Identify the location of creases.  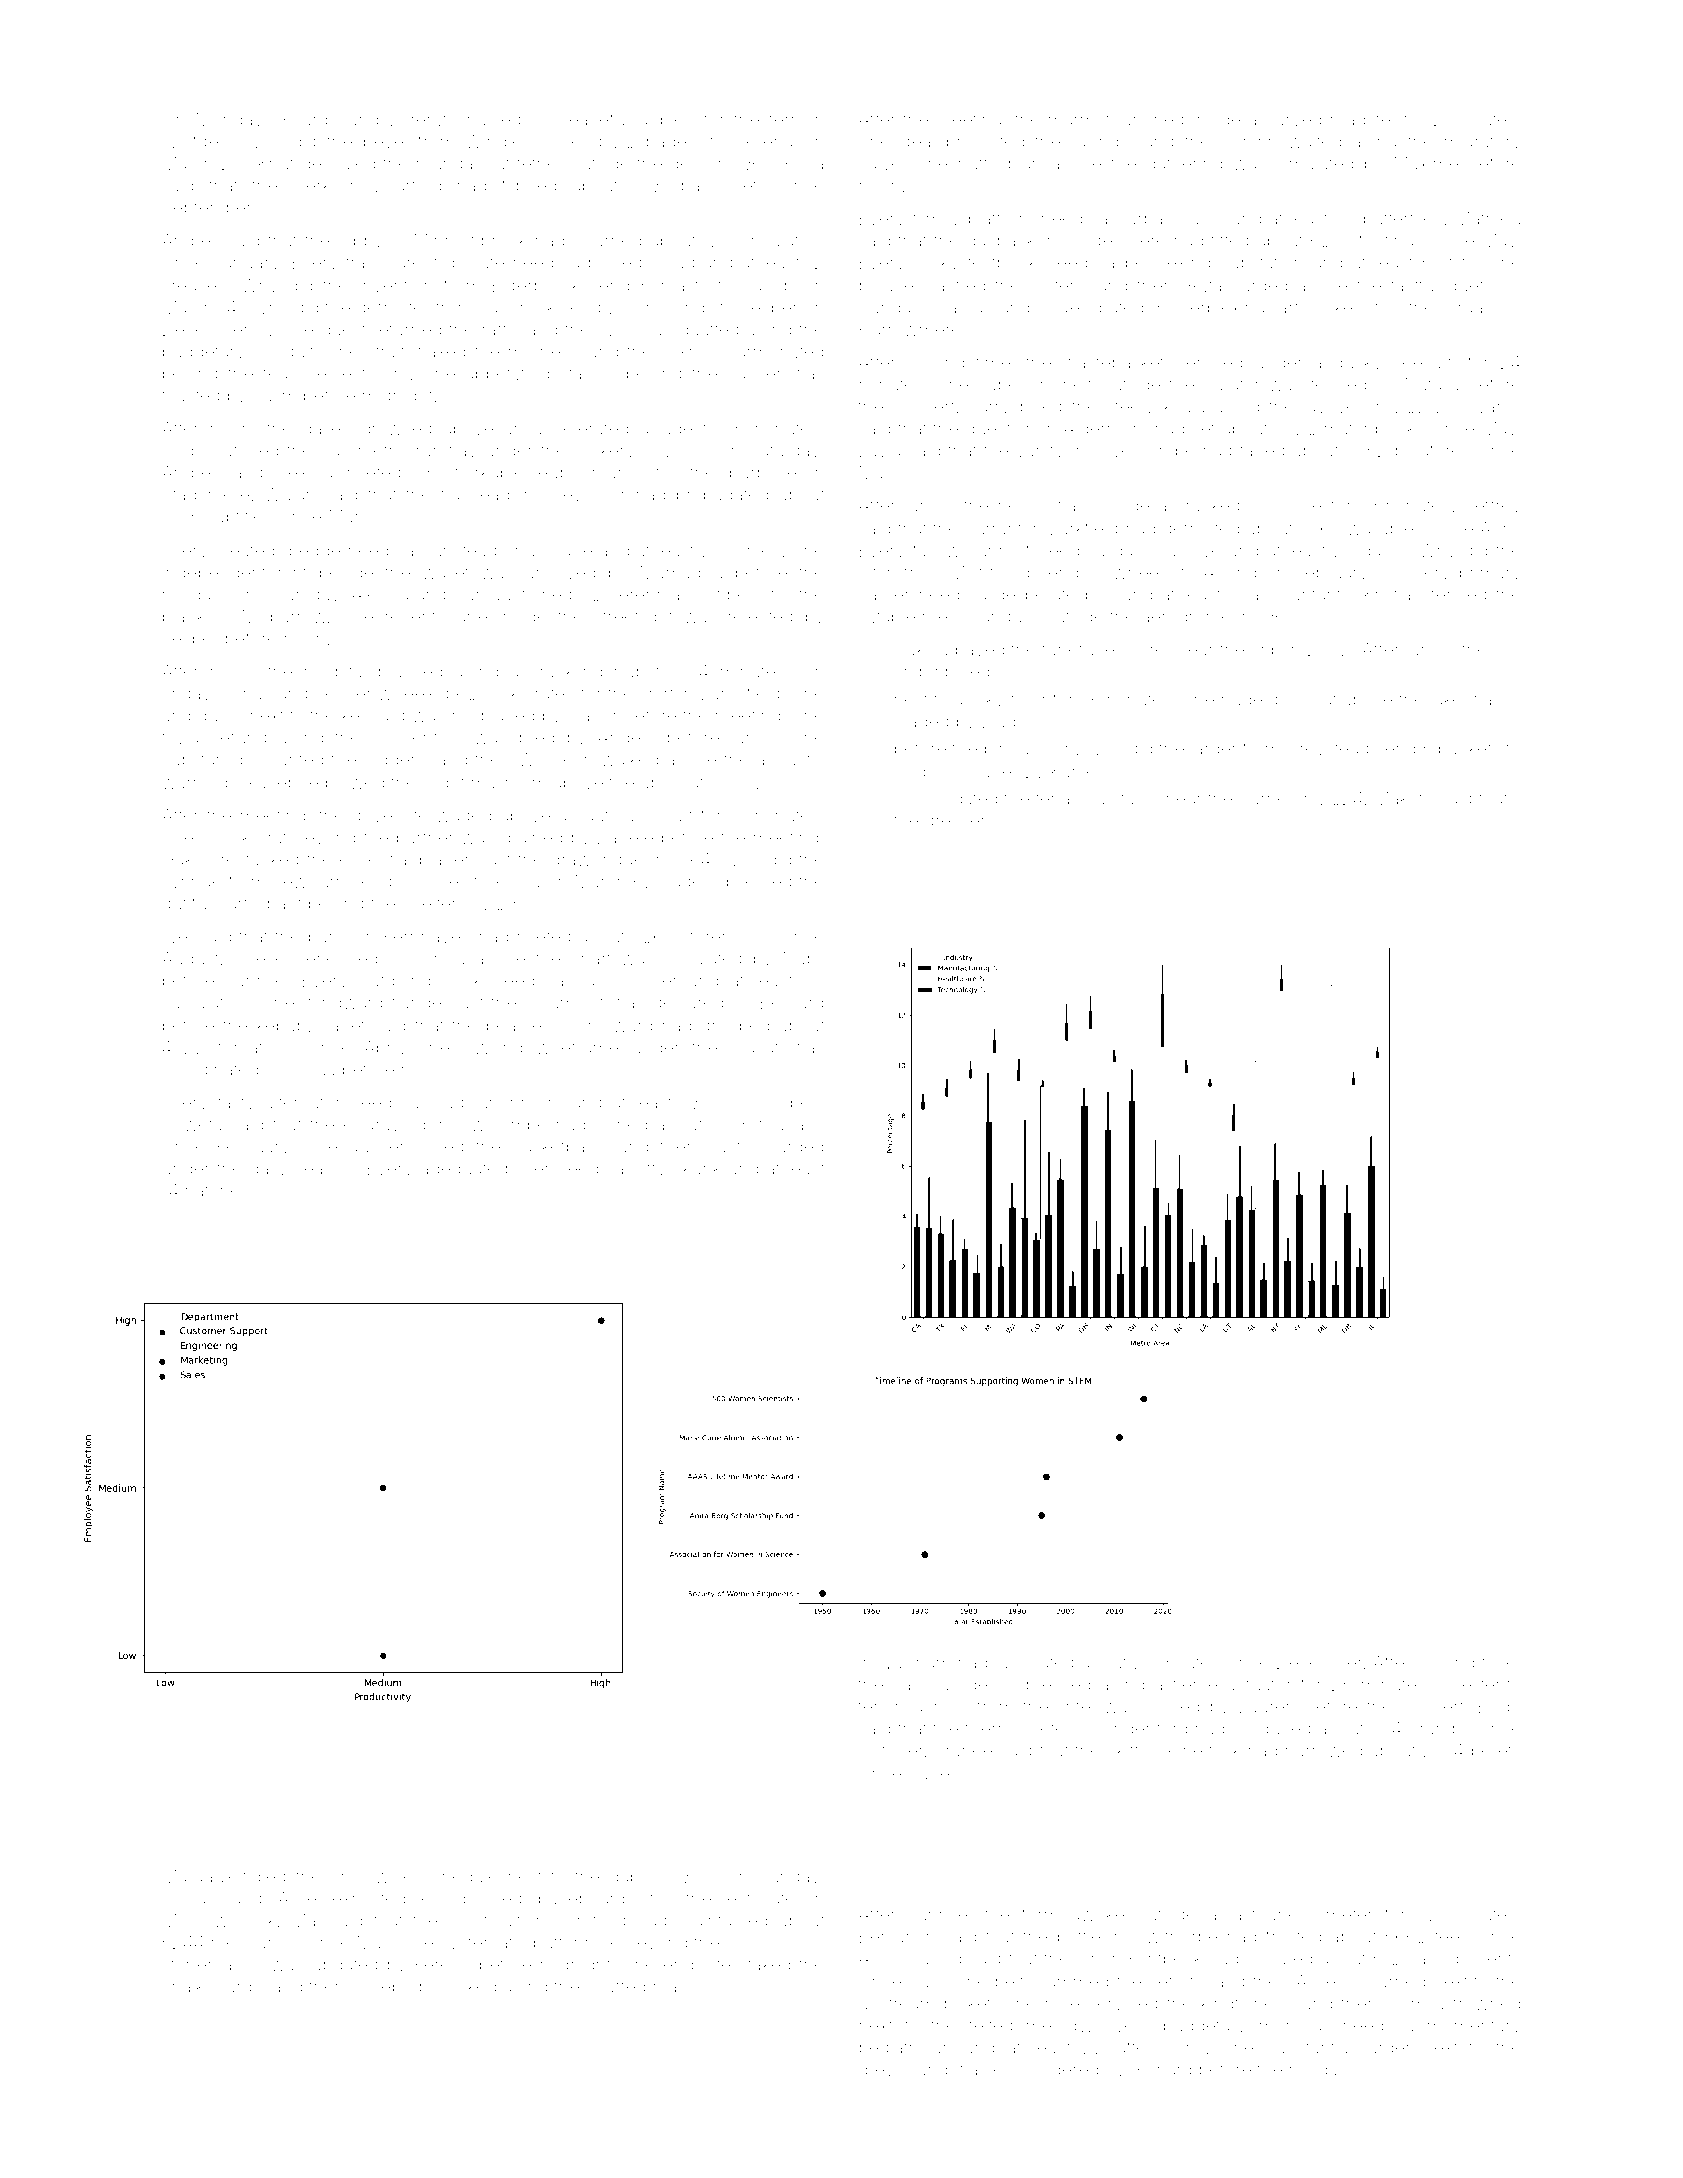
(193, 286).
